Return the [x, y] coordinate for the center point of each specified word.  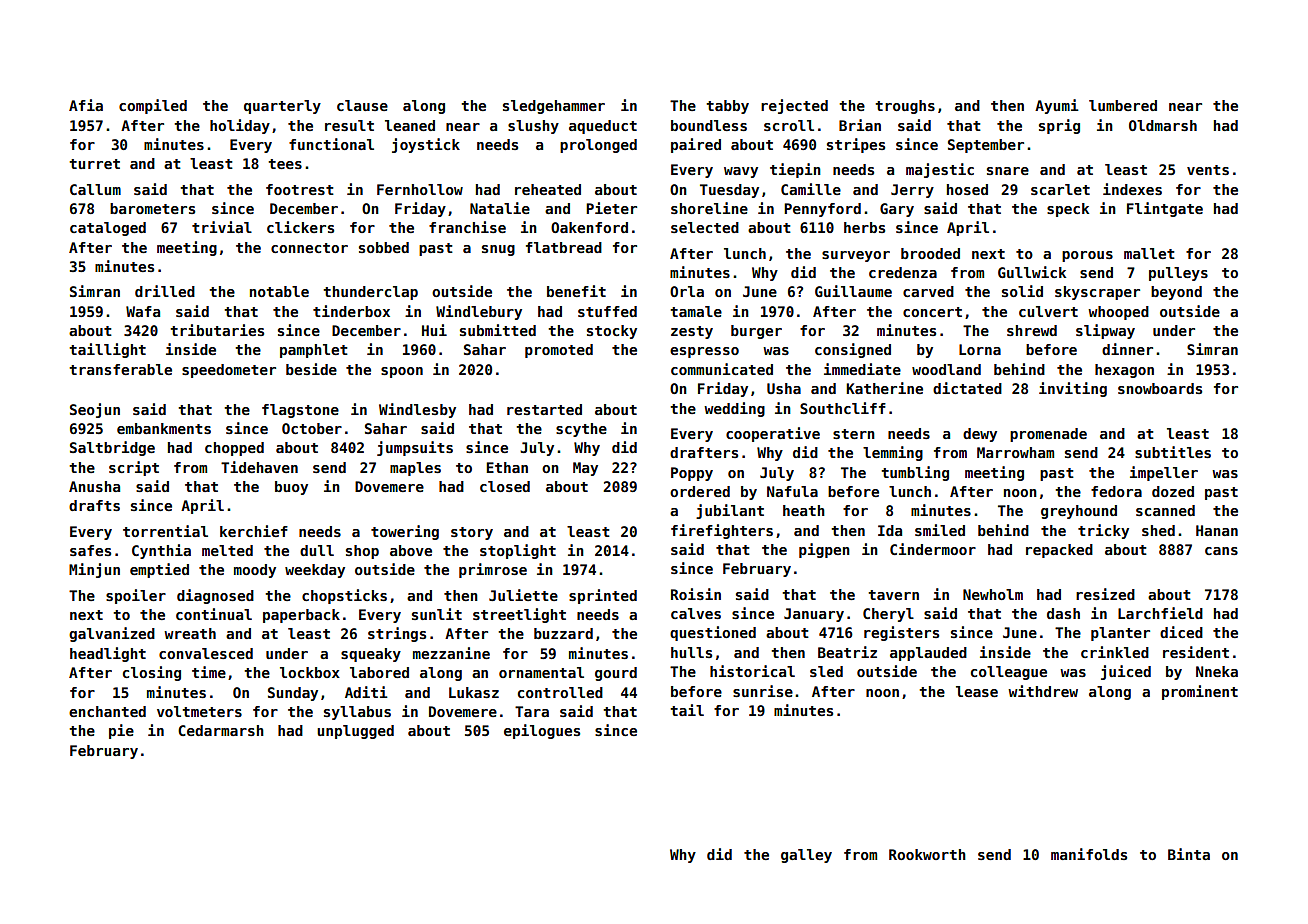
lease [977, 691]
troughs [905, 107]
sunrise [763, 691]
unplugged [355, 732]
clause [362, 105]
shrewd [1032, 330]
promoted [559, 351]
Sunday [293, 694]
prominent [1200, 692]
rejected [794, 106]
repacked [1059, 551]
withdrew [1043, 691]
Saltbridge [112, 448]
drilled [165, 291]
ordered [700, 491]
